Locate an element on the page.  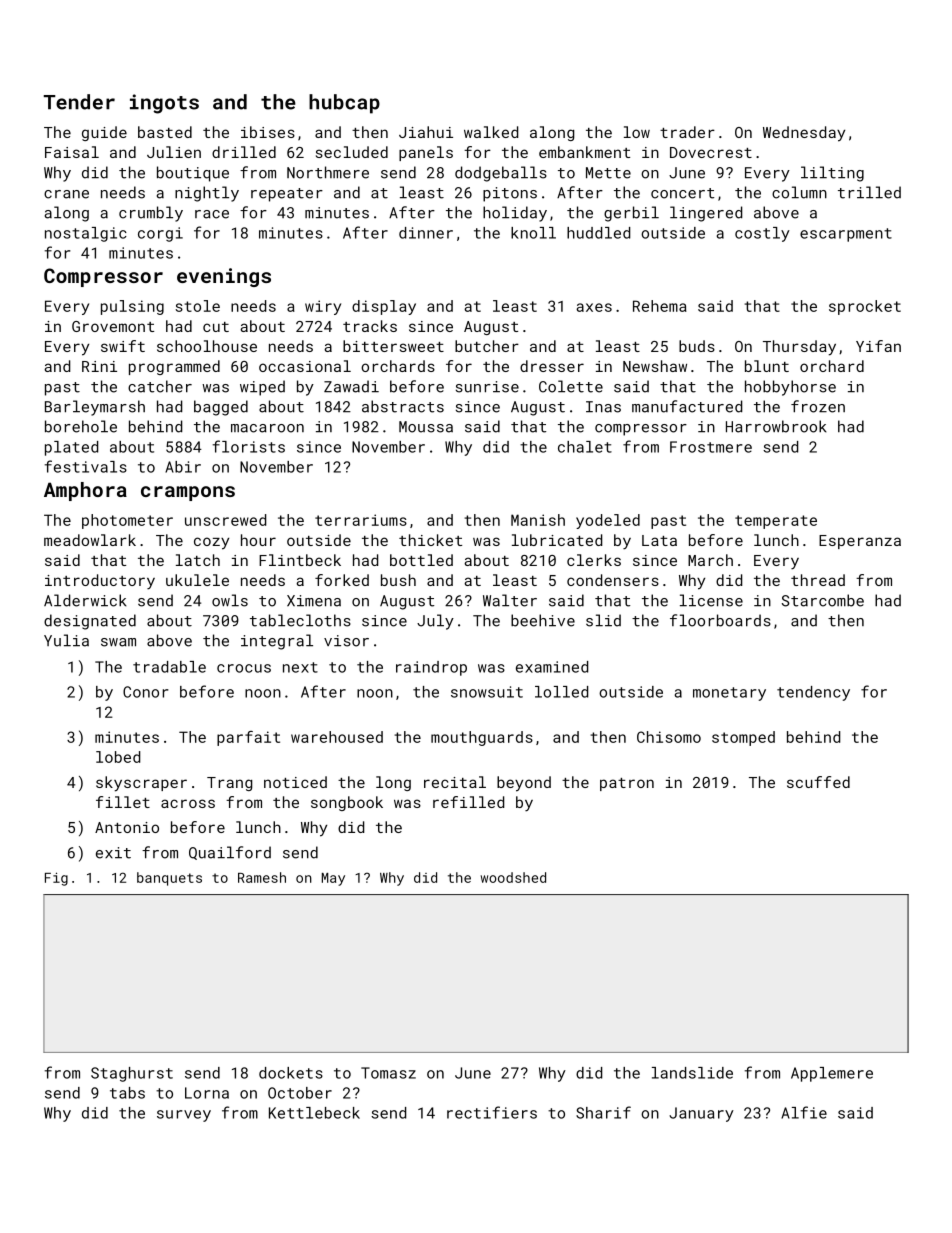
Applemere is located at coordinates (832, 1074).
